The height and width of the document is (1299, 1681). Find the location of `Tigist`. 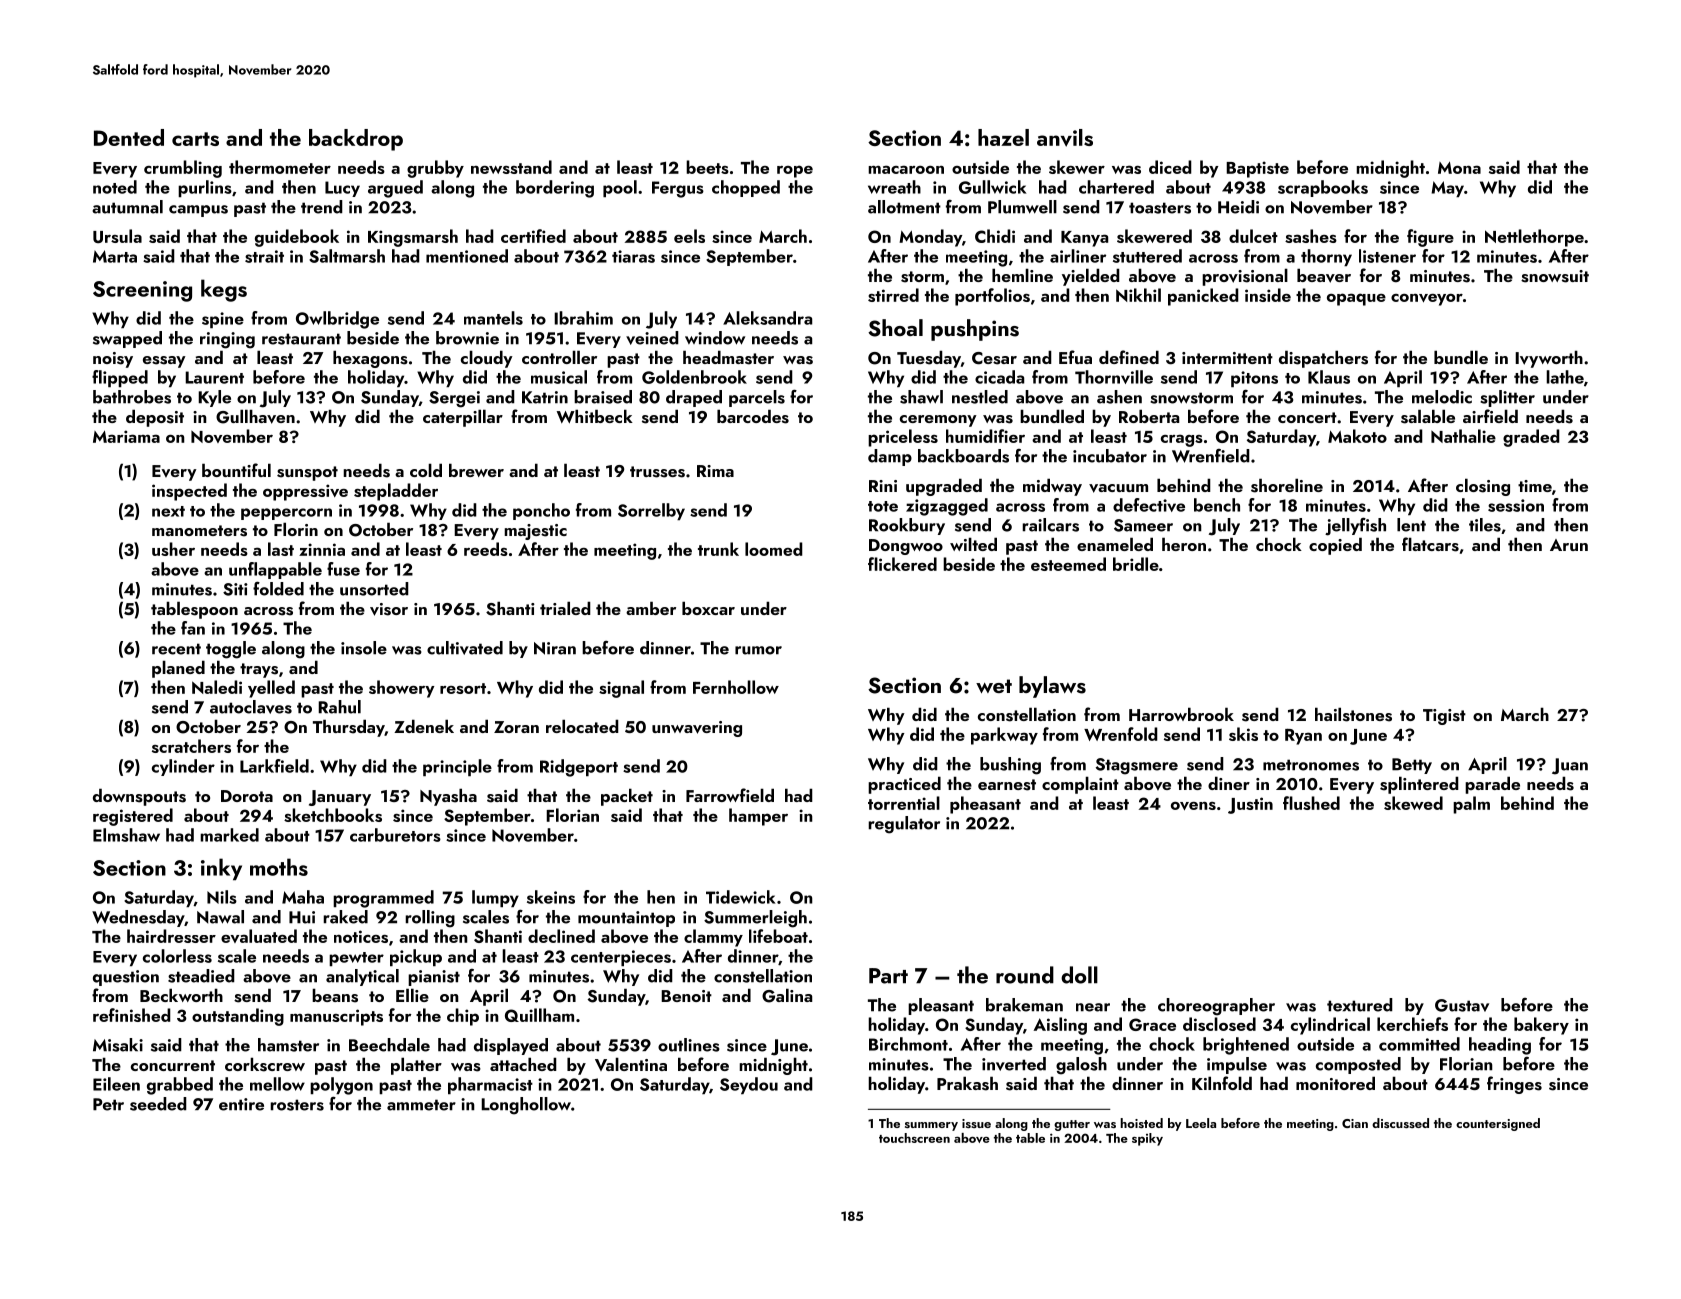

Tigist is located at coordinates (1444, 717).
